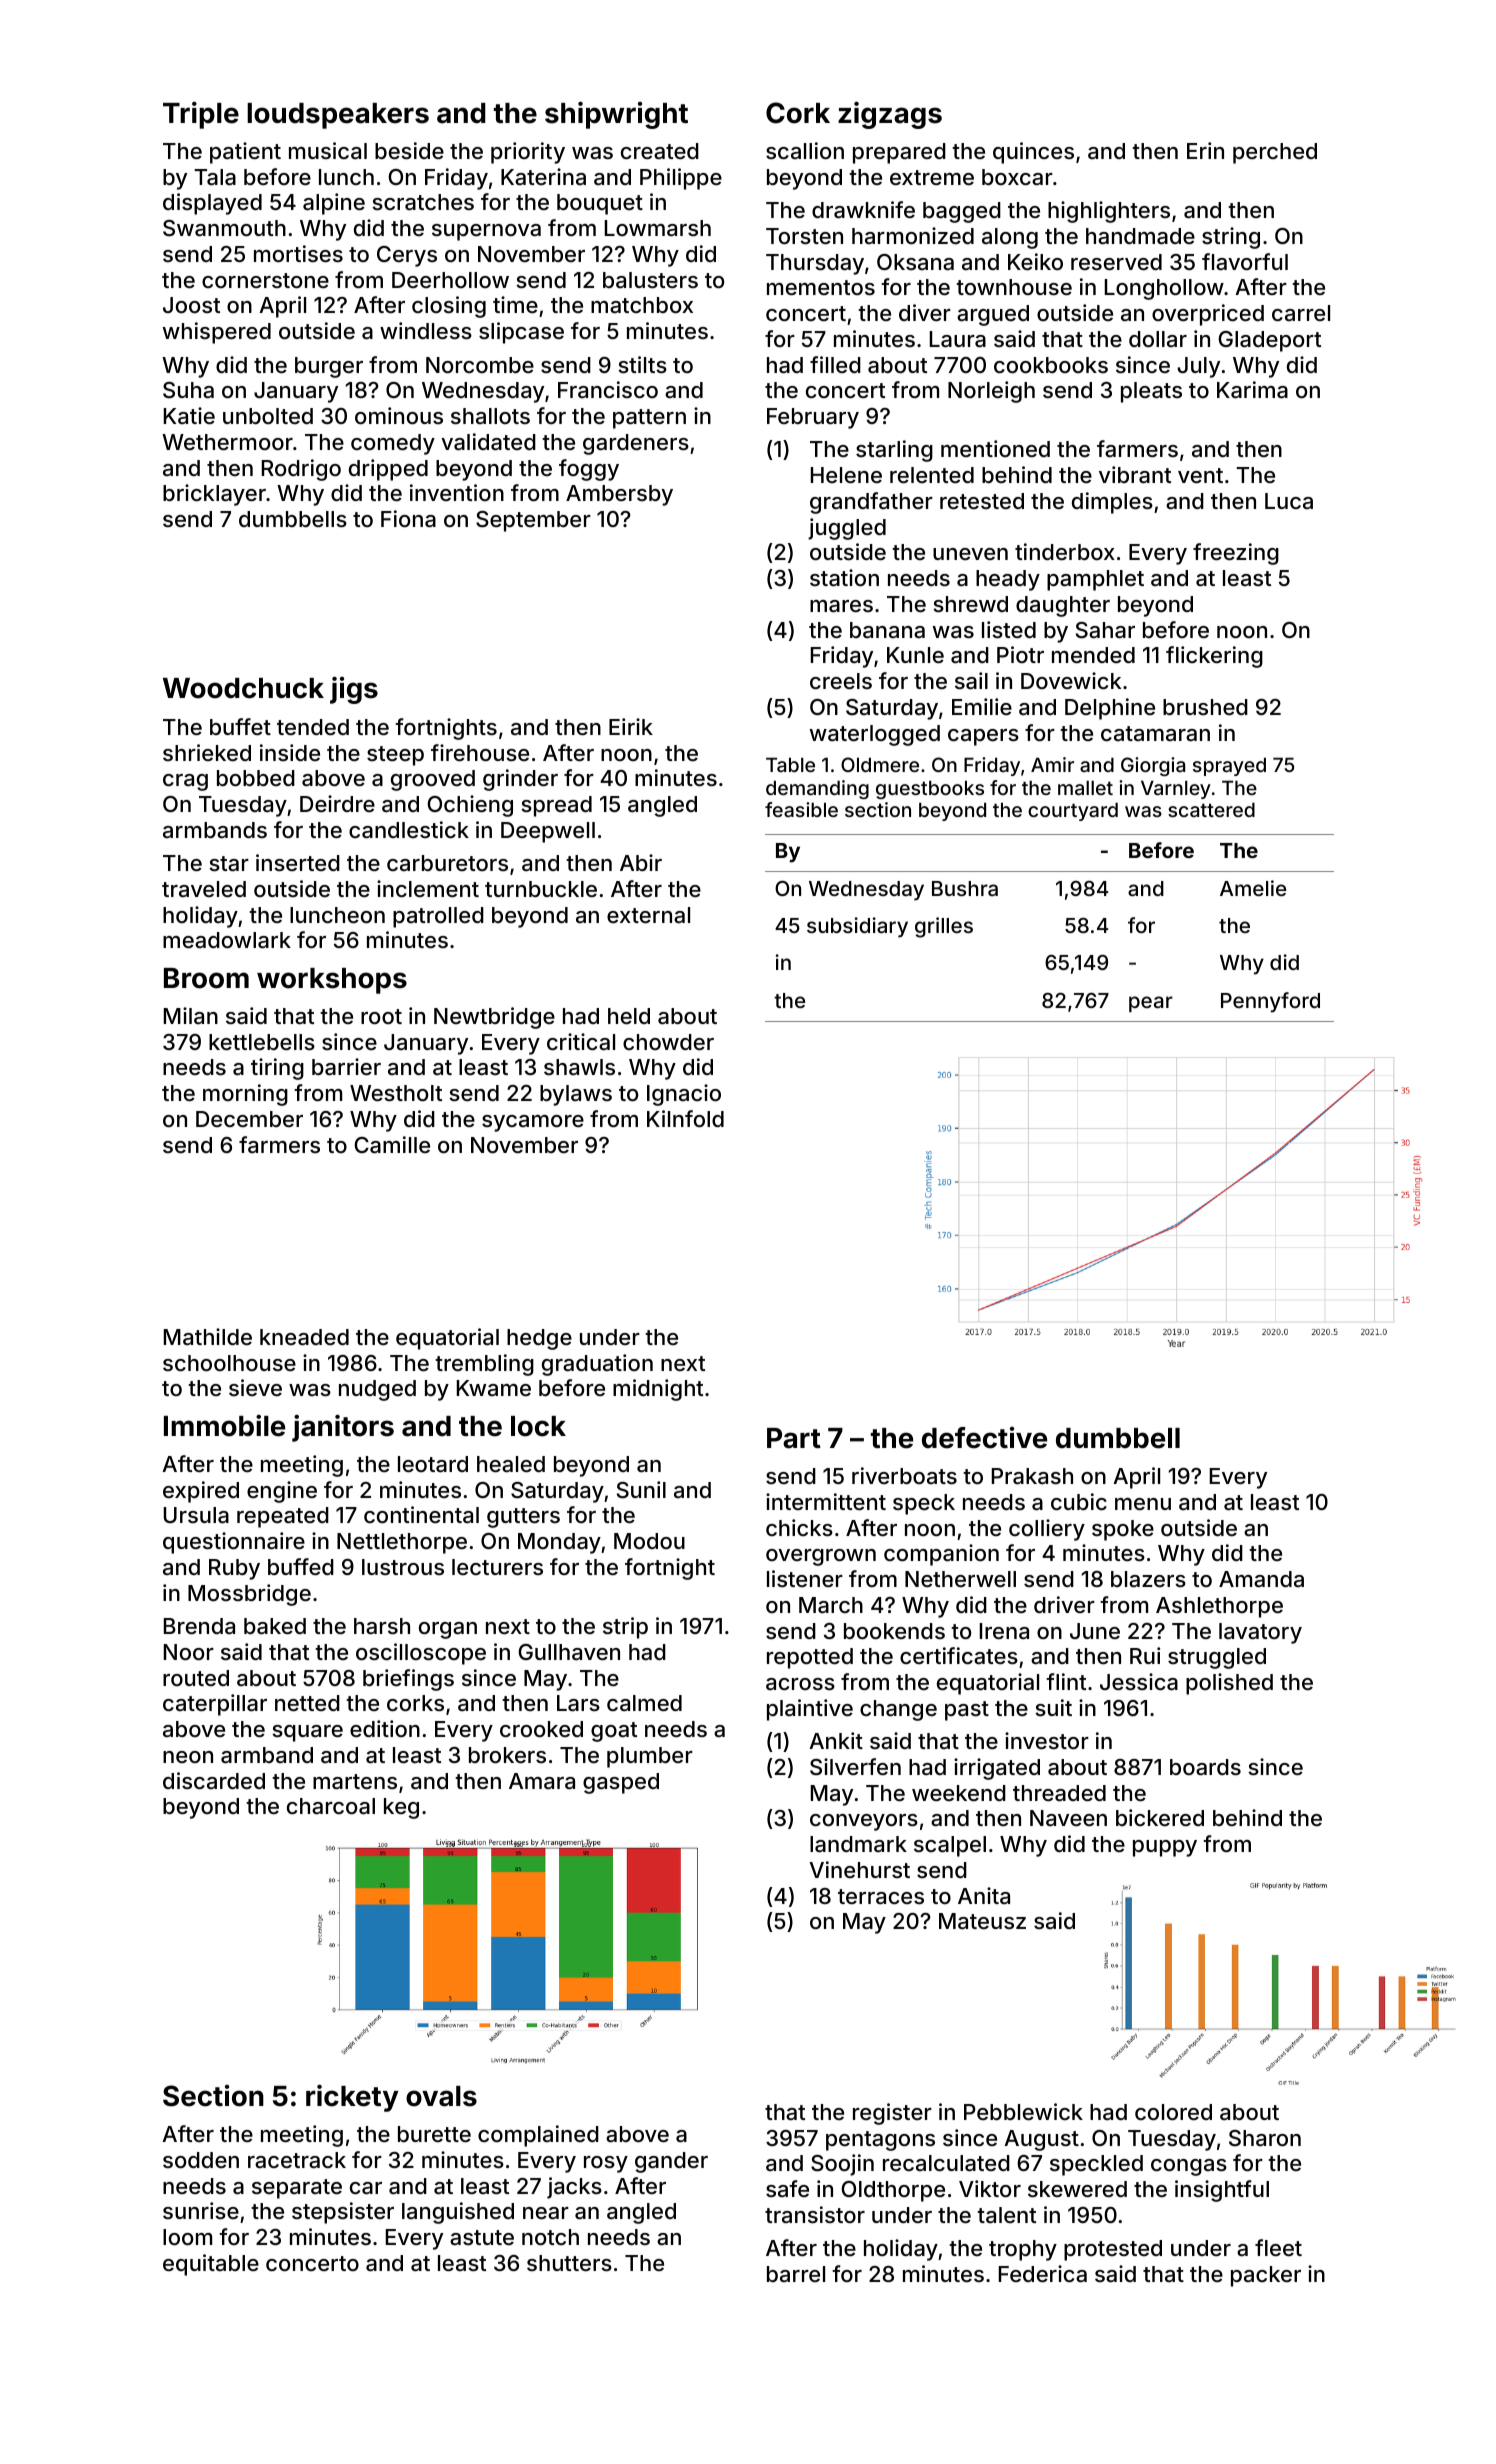 Image resolution: width=1496 pixels, height=2464 pixels. What do you see at coordinates (187, 2237) in the image?
I see `loom` at bounding box center [187, 2237].
